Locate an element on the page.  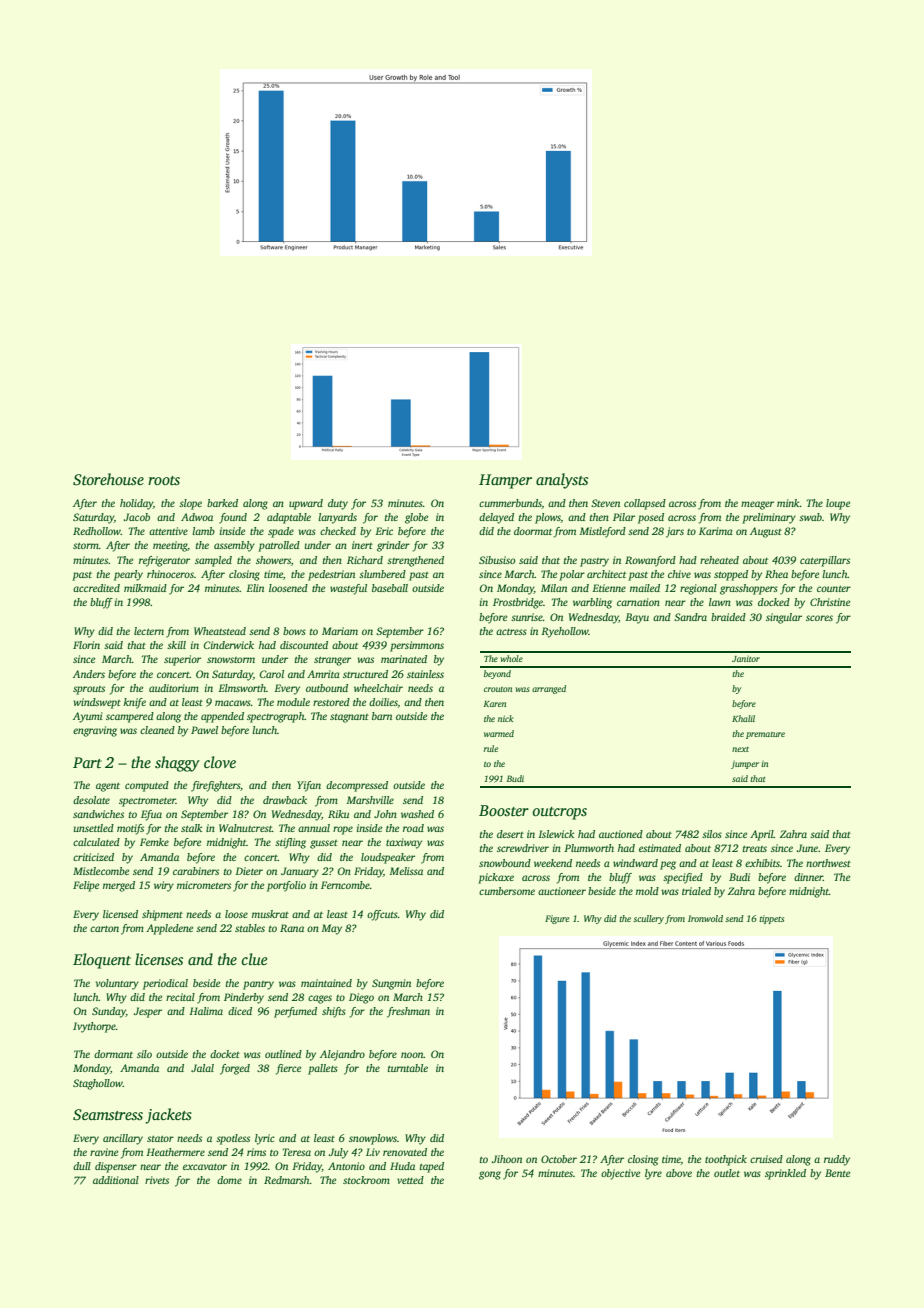
jackets is located at coordinates (168, 1116).
